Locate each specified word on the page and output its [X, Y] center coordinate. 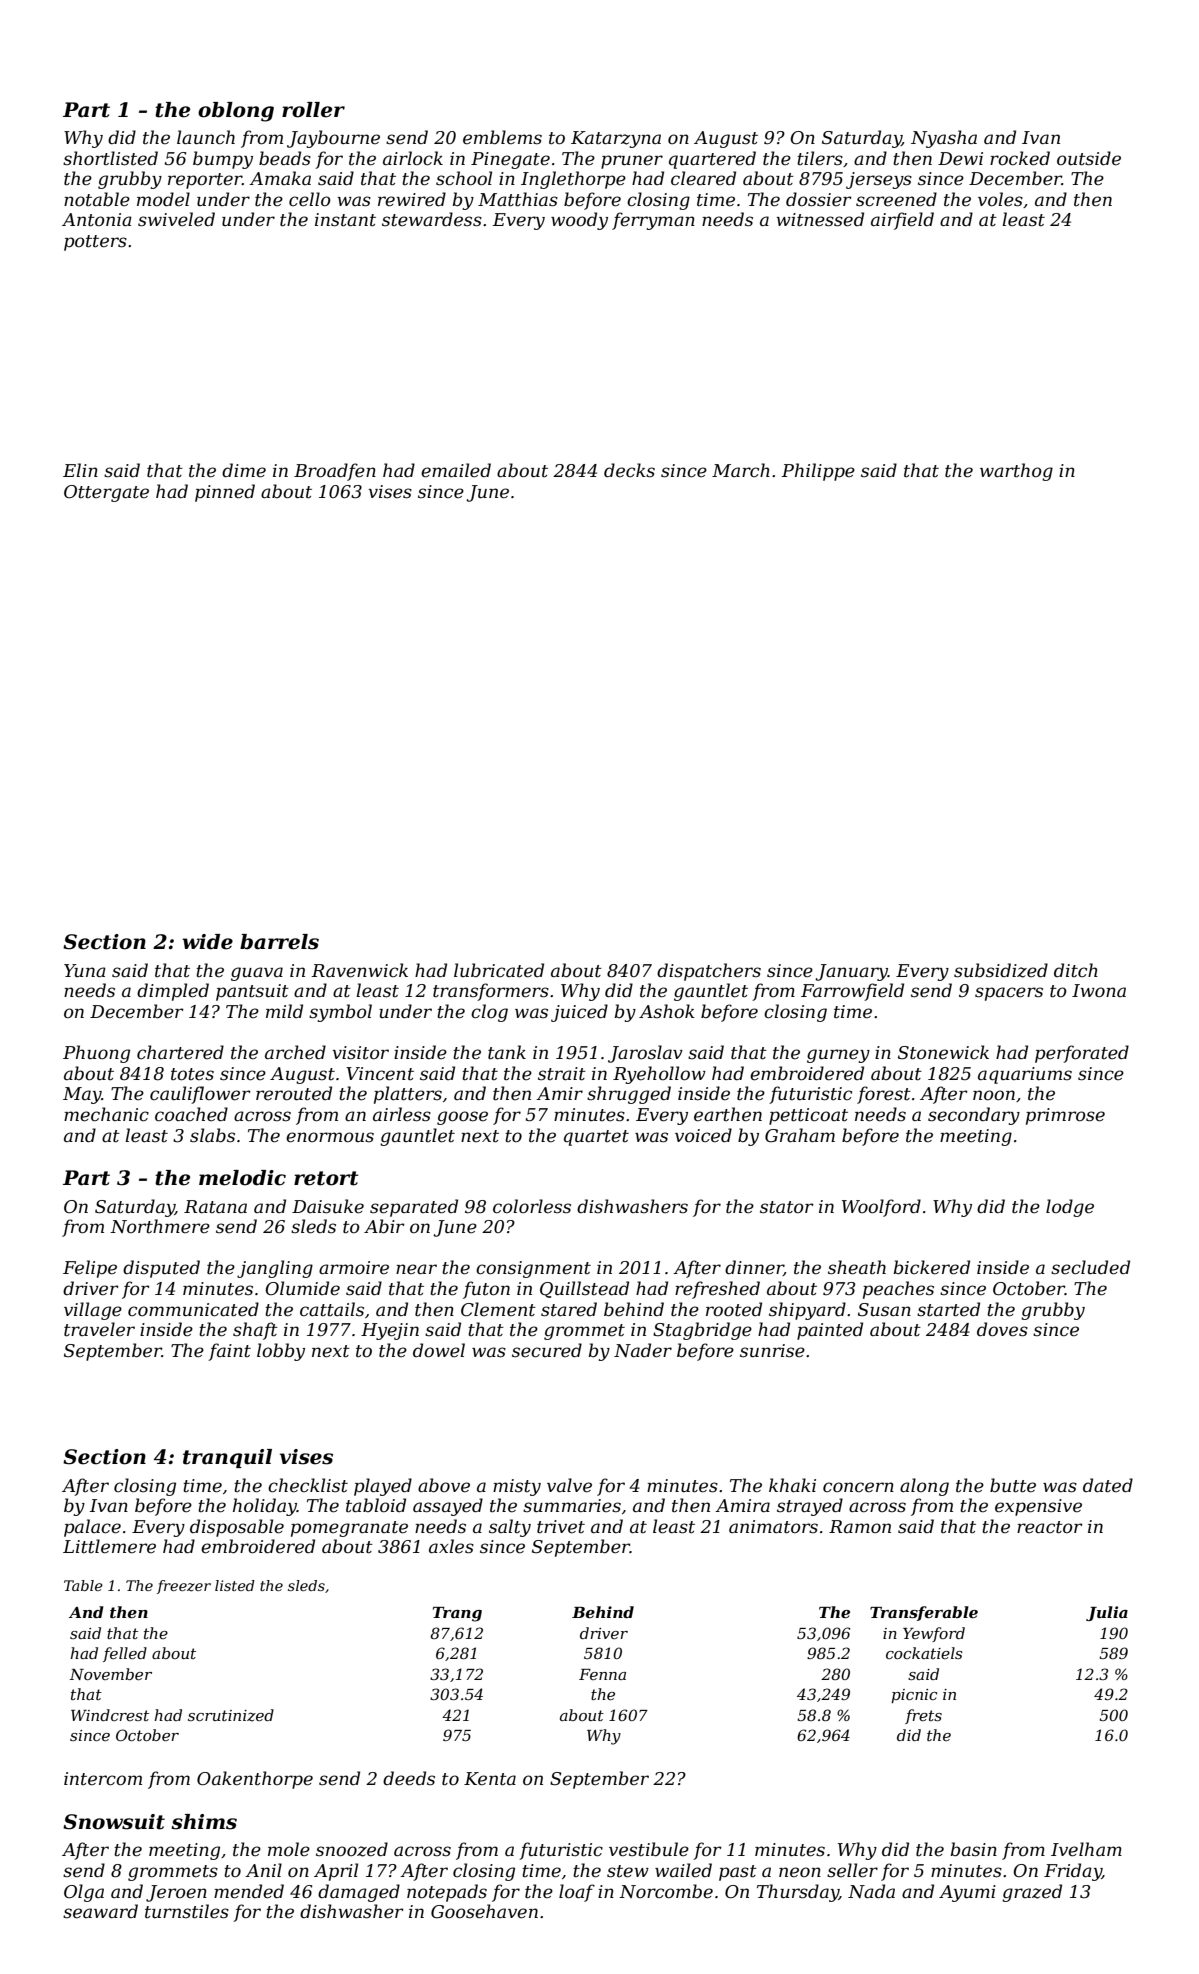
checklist [308, 1485]
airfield [902, 221]
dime [244, 470]
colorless [532, 1206]
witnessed [820, 219]
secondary [974, 1116]
